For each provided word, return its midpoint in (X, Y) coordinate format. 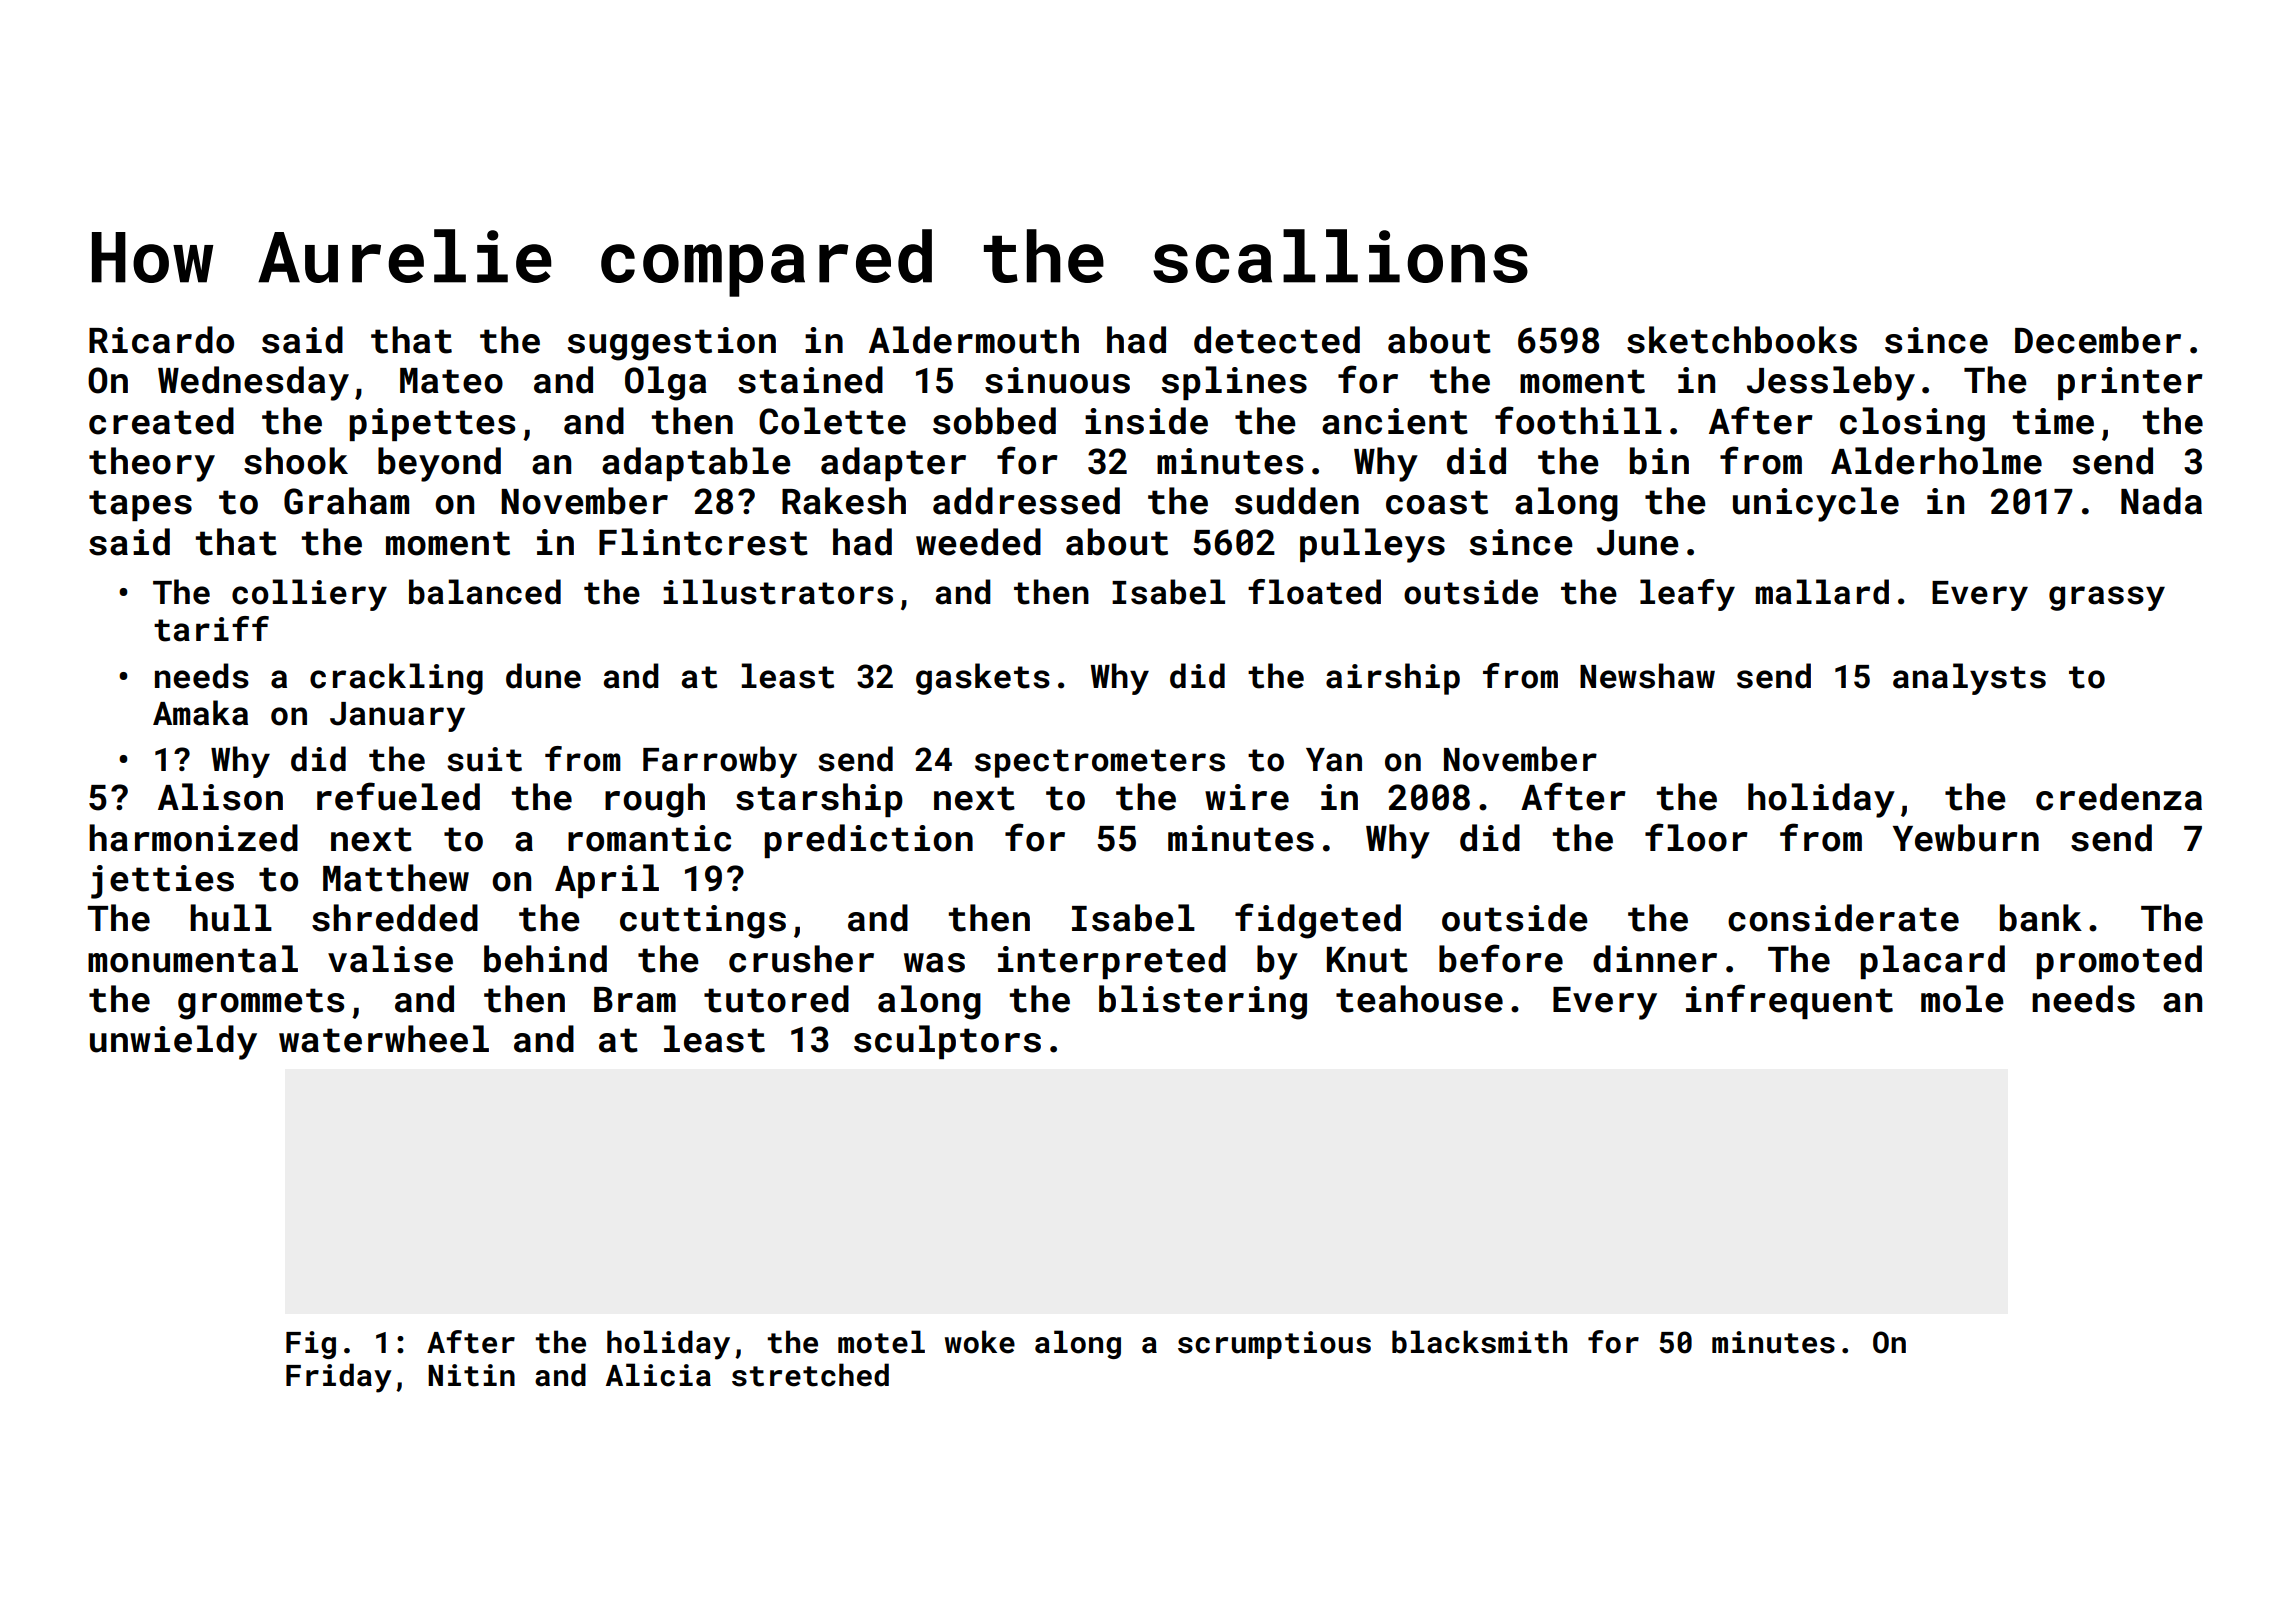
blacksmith (1479, 1342)
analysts (1969, 679)
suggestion (671, 344)
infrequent (1789, 1001)
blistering (1203, 1002)
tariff (211, 629)
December (2098, 340)
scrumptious (1274, 1345)
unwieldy (173, 1042)
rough (655, 800)
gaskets (983, 679)
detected (1277, 340)
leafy (1687, 595)
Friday (339, 1378)
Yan (1334, 760)
